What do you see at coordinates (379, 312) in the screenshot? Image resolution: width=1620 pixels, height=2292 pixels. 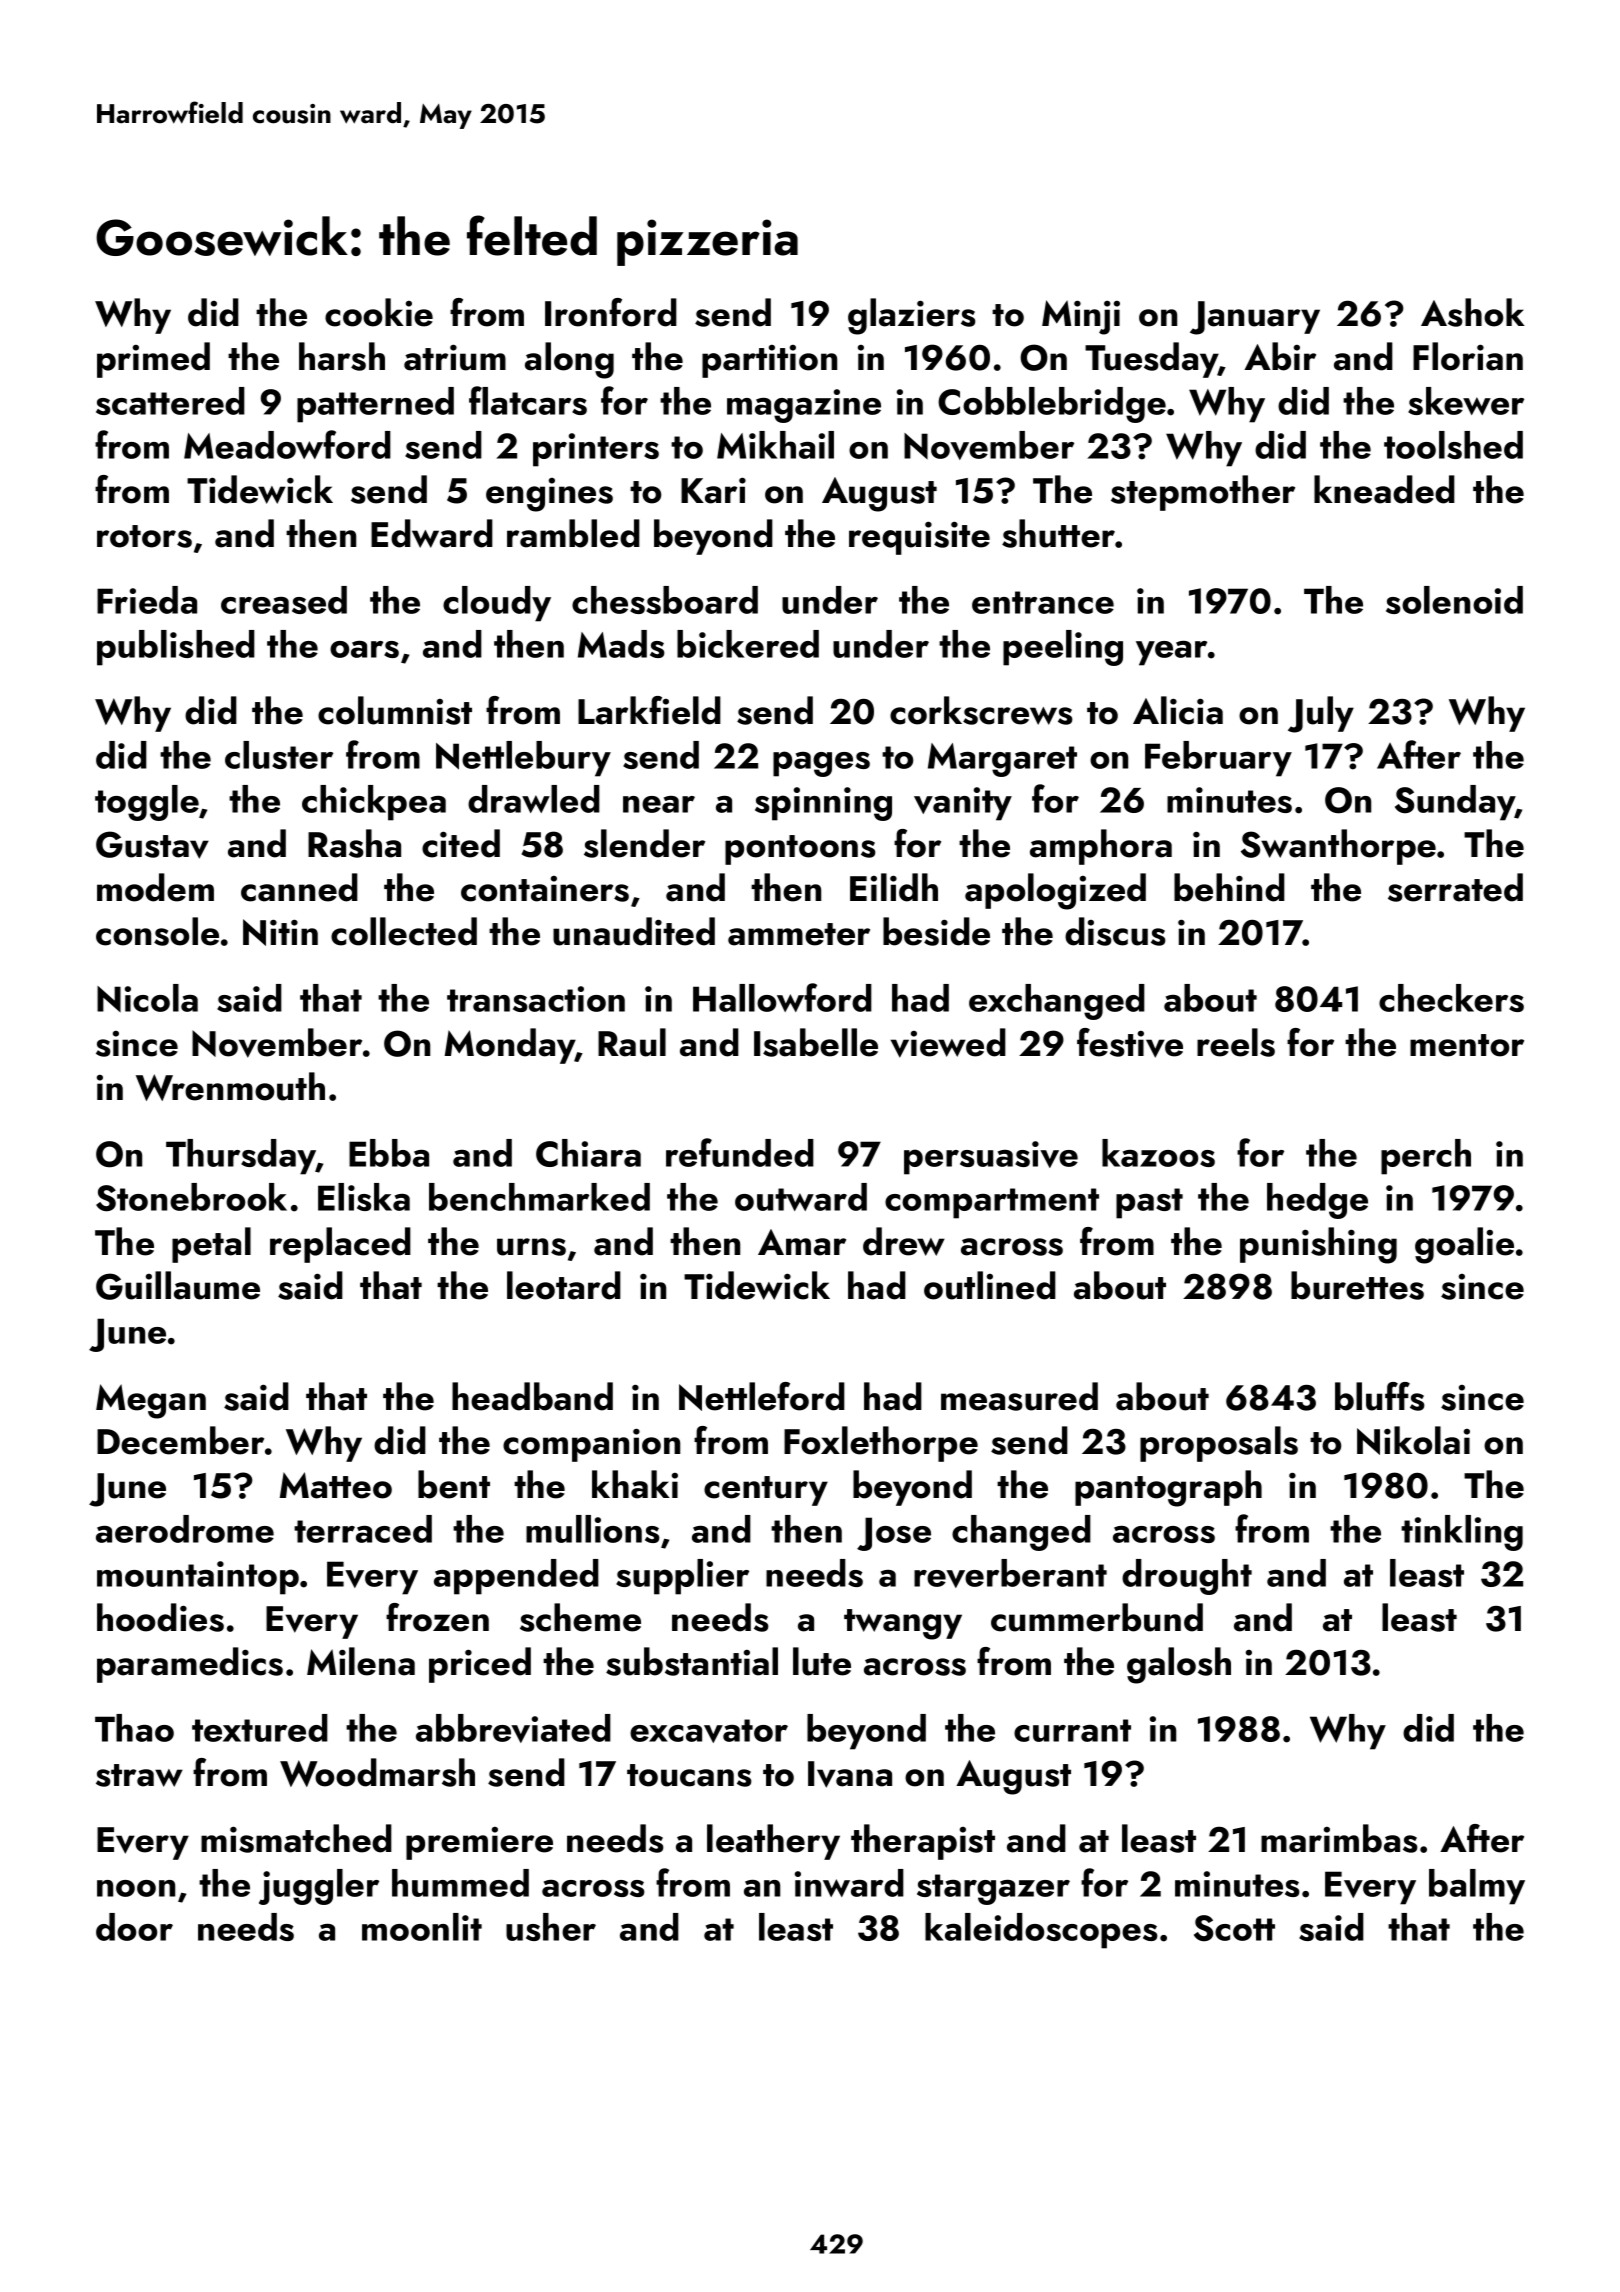 I see `cookie` at bounding box center [379, 312].
